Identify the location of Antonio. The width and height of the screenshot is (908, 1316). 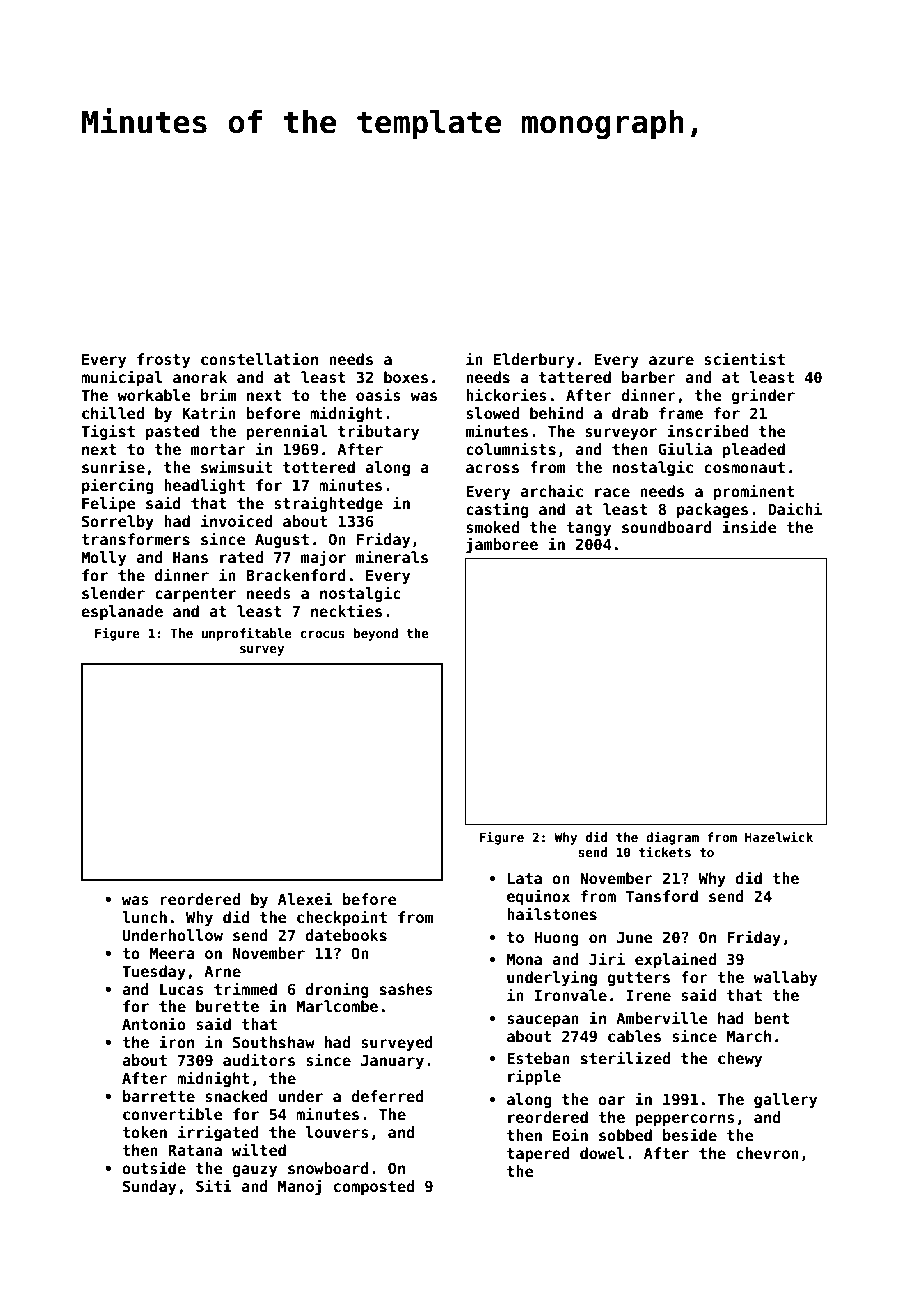
(154, 1023).
